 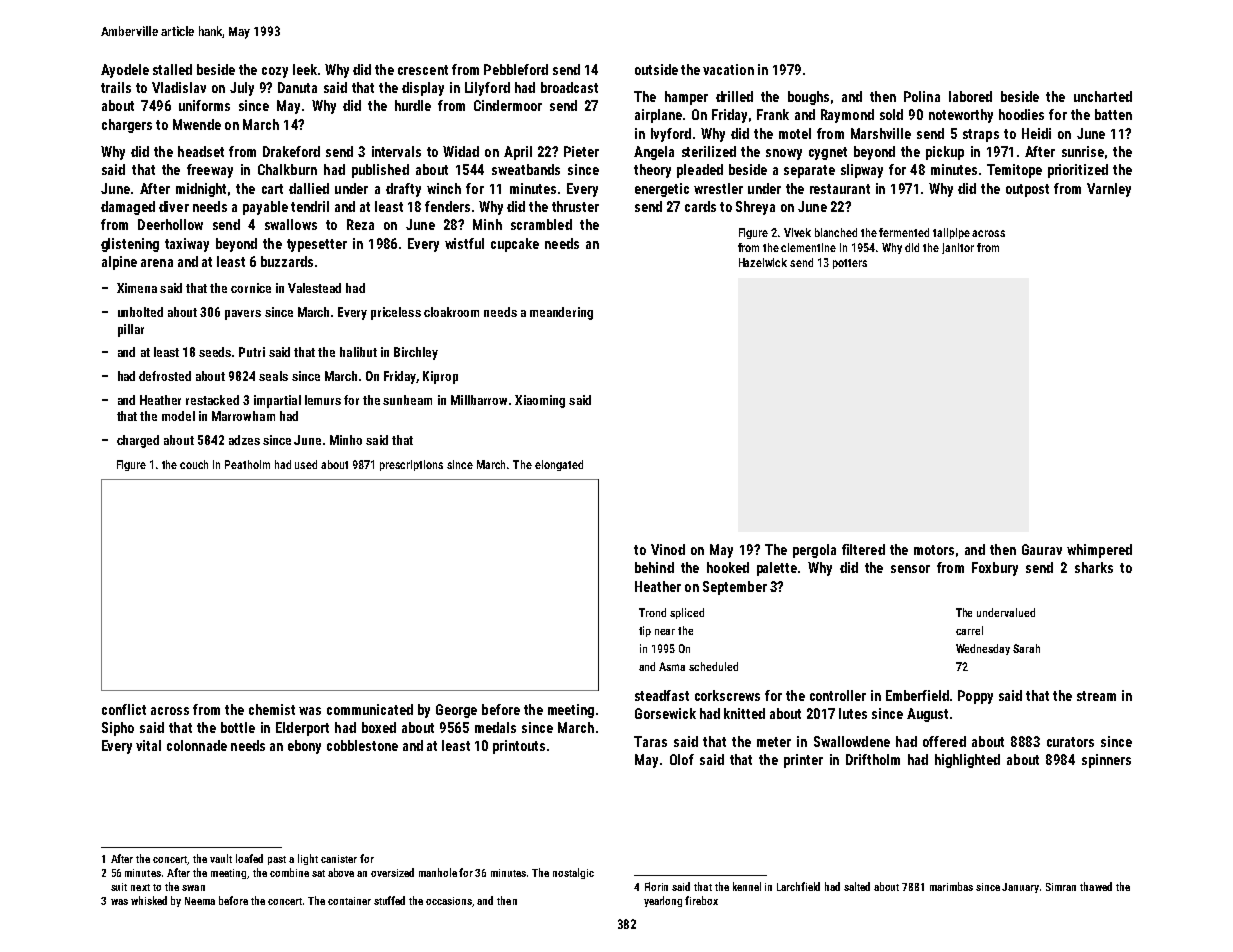 What do you see at coordinates (360, 224) in the screenshot?
I see `Reza` at bounding box center [360, 224].
